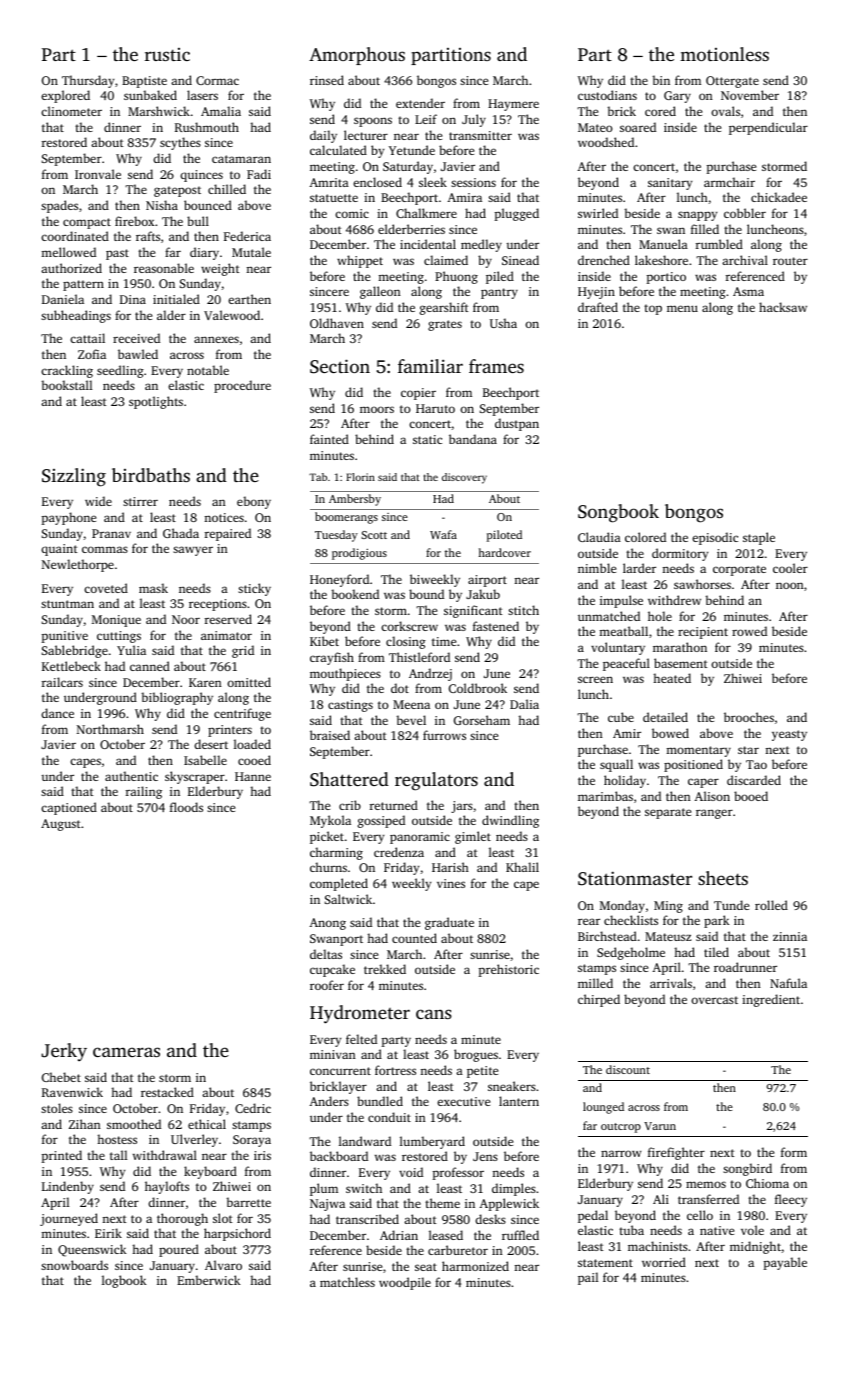  I want to click on matchless, so click(347, 1282).
